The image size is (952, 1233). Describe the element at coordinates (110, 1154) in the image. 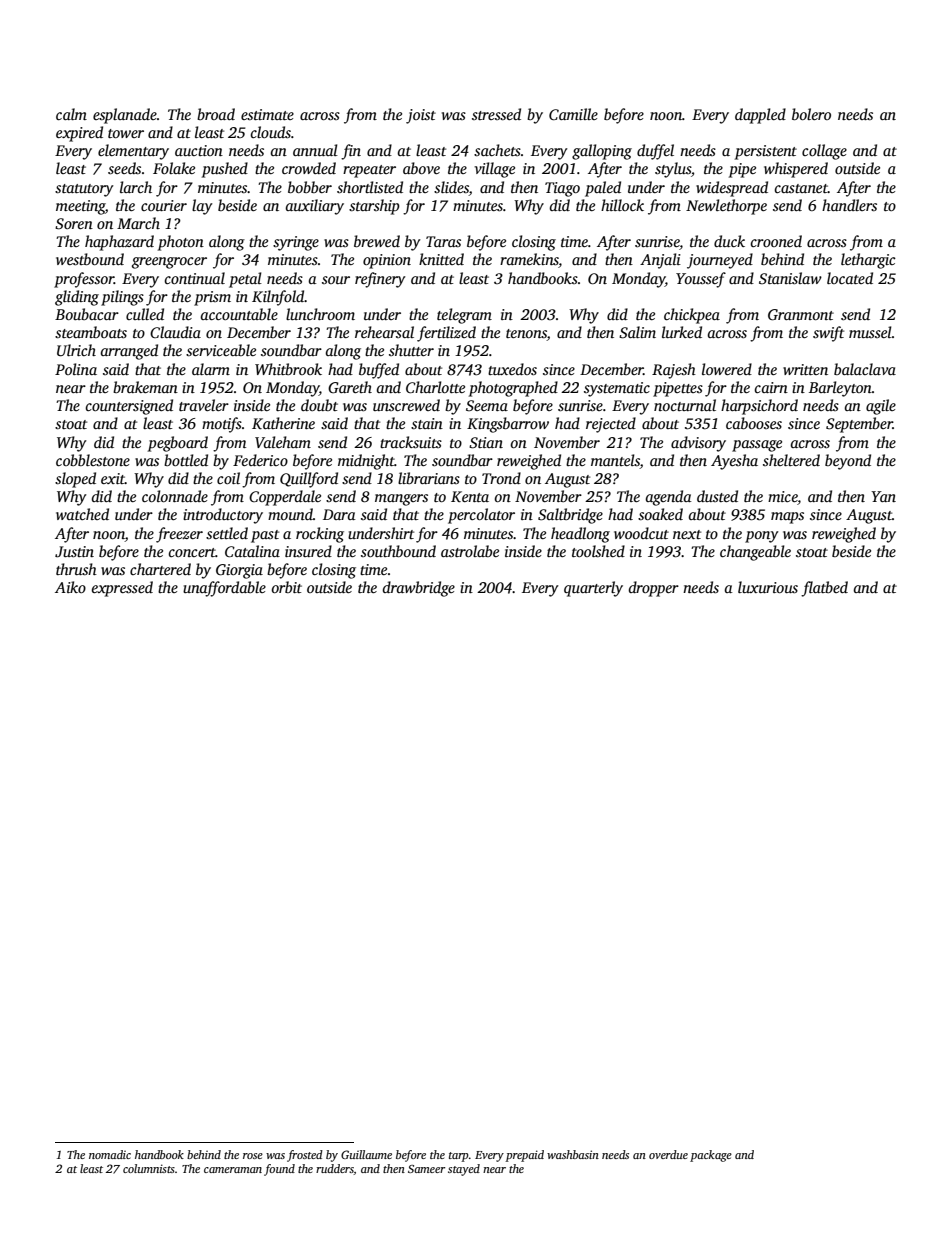

I see `nomadic` at that location.
